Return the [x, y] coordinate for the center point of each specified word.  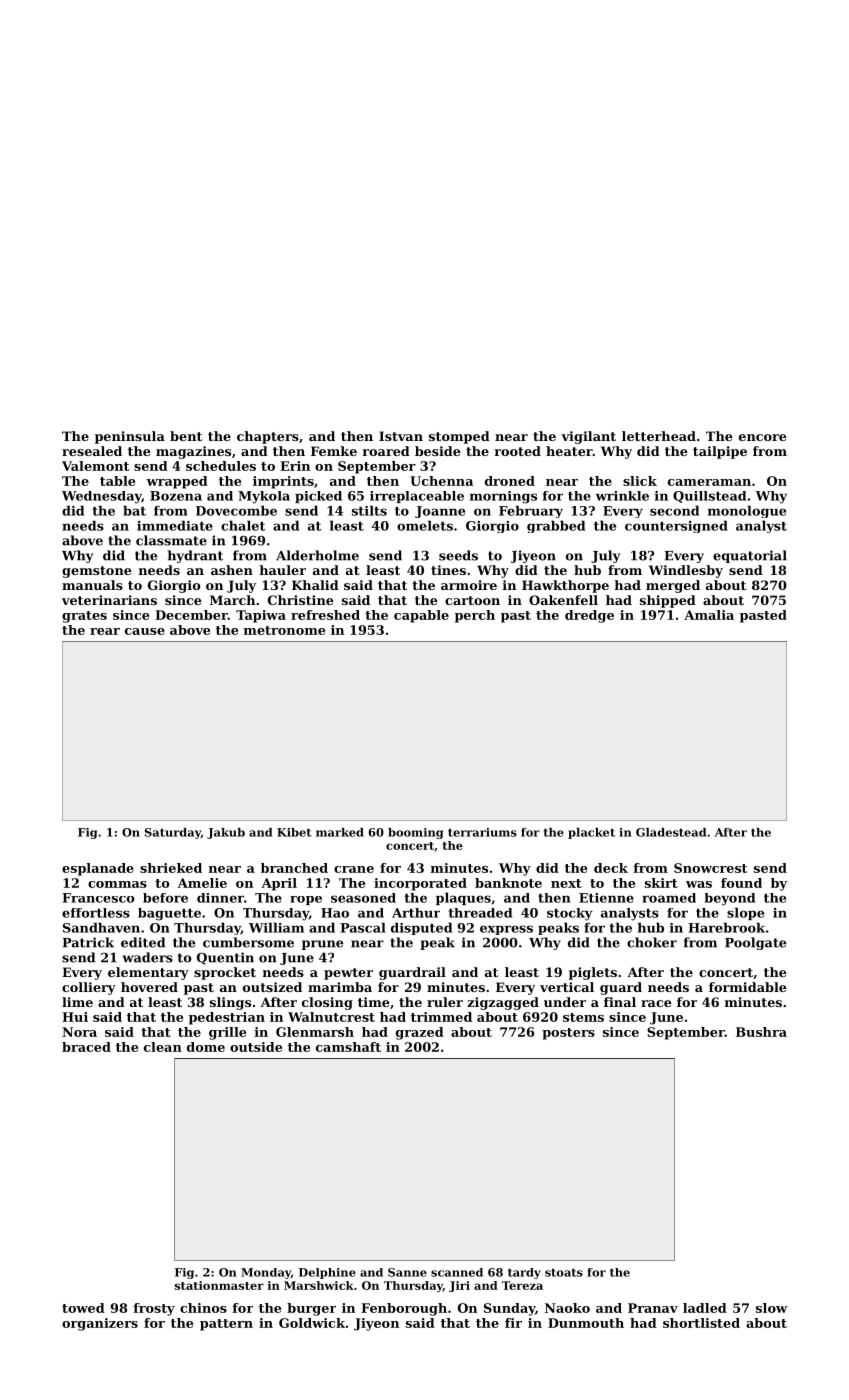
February [531, 511]
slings [230, 1003]
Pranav [653, 1308]
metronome [284, 630]
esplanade [98, 869]
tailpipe [720, 452]
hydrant [195, 556]
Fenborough [404, 1309]
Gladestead [671, 832]
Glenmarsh [315, 1032]
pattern [226, 1325]
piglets [593, 973]
